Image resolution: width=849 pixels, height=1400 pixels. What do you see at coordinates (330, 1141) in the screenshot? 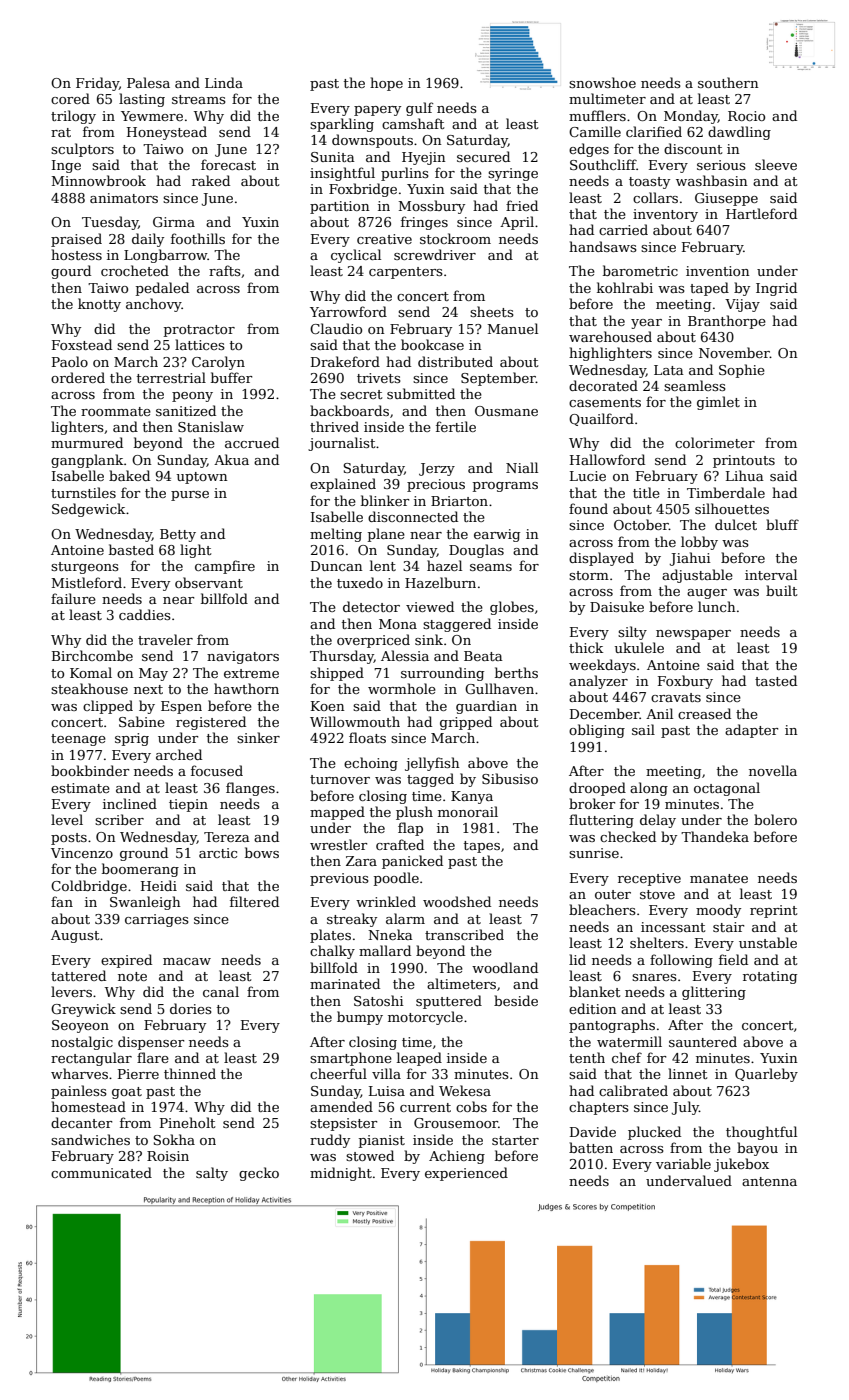
I see `ruddy` at bounding box center [330, 1141].
